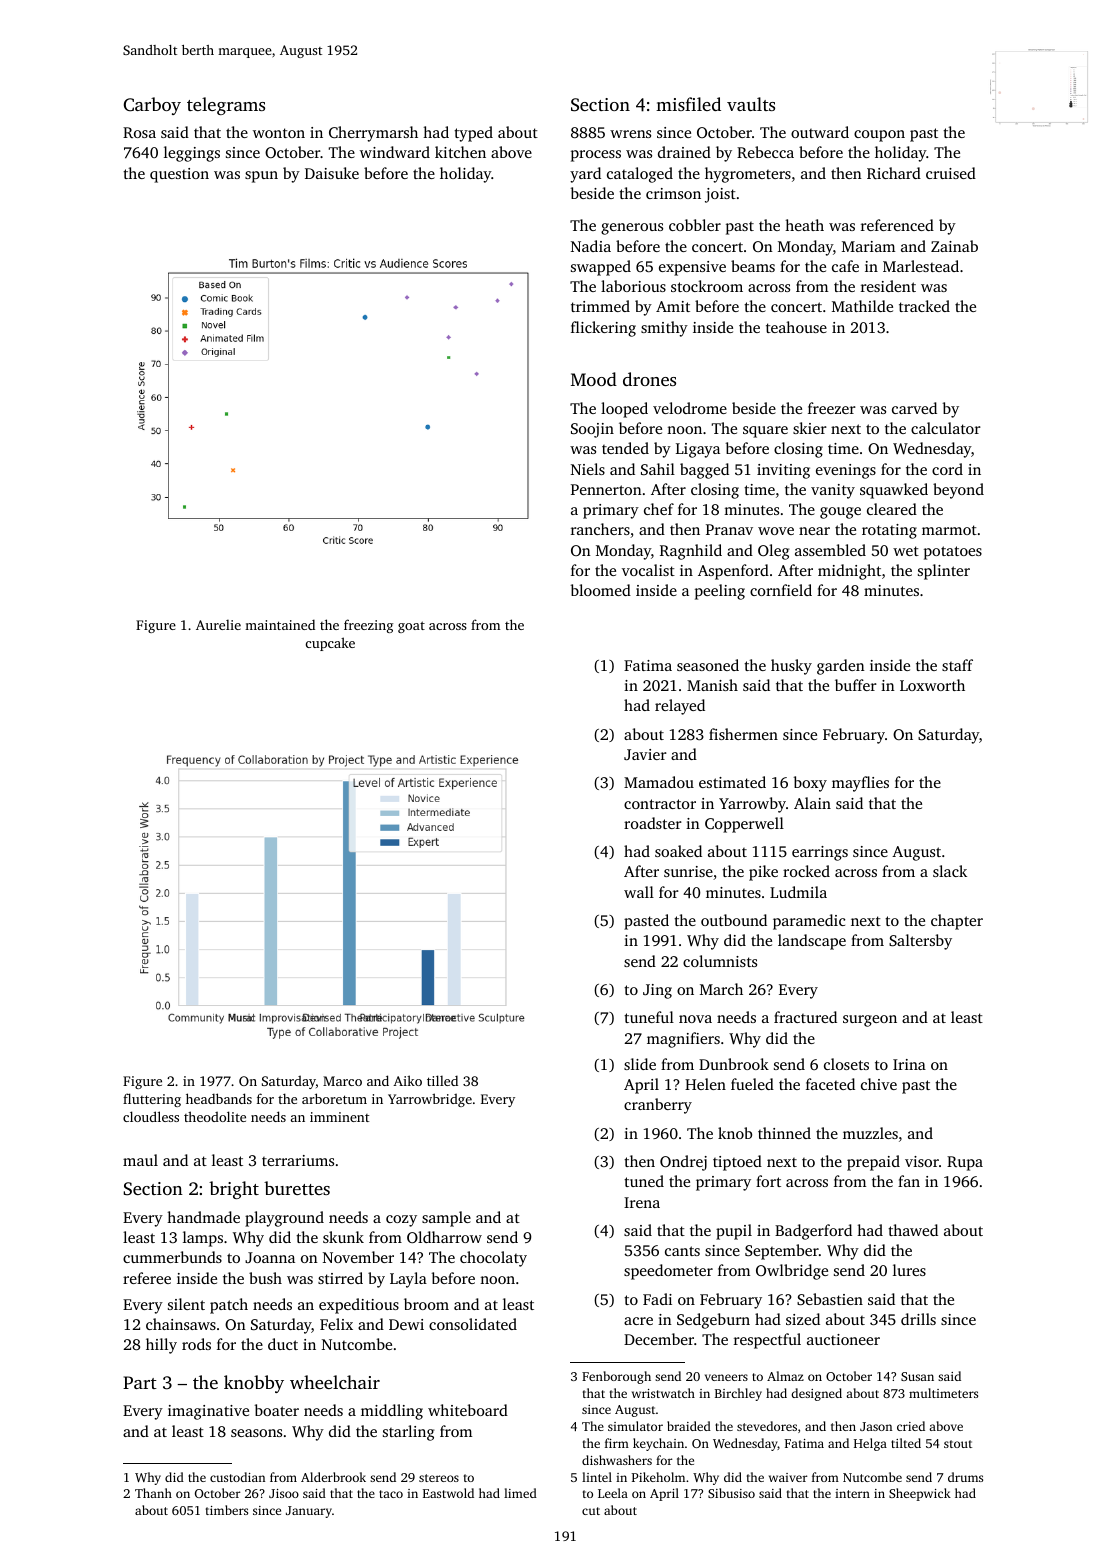 The image size is (1108, 1567). I want to click on burettes, so click(297, 1188).
